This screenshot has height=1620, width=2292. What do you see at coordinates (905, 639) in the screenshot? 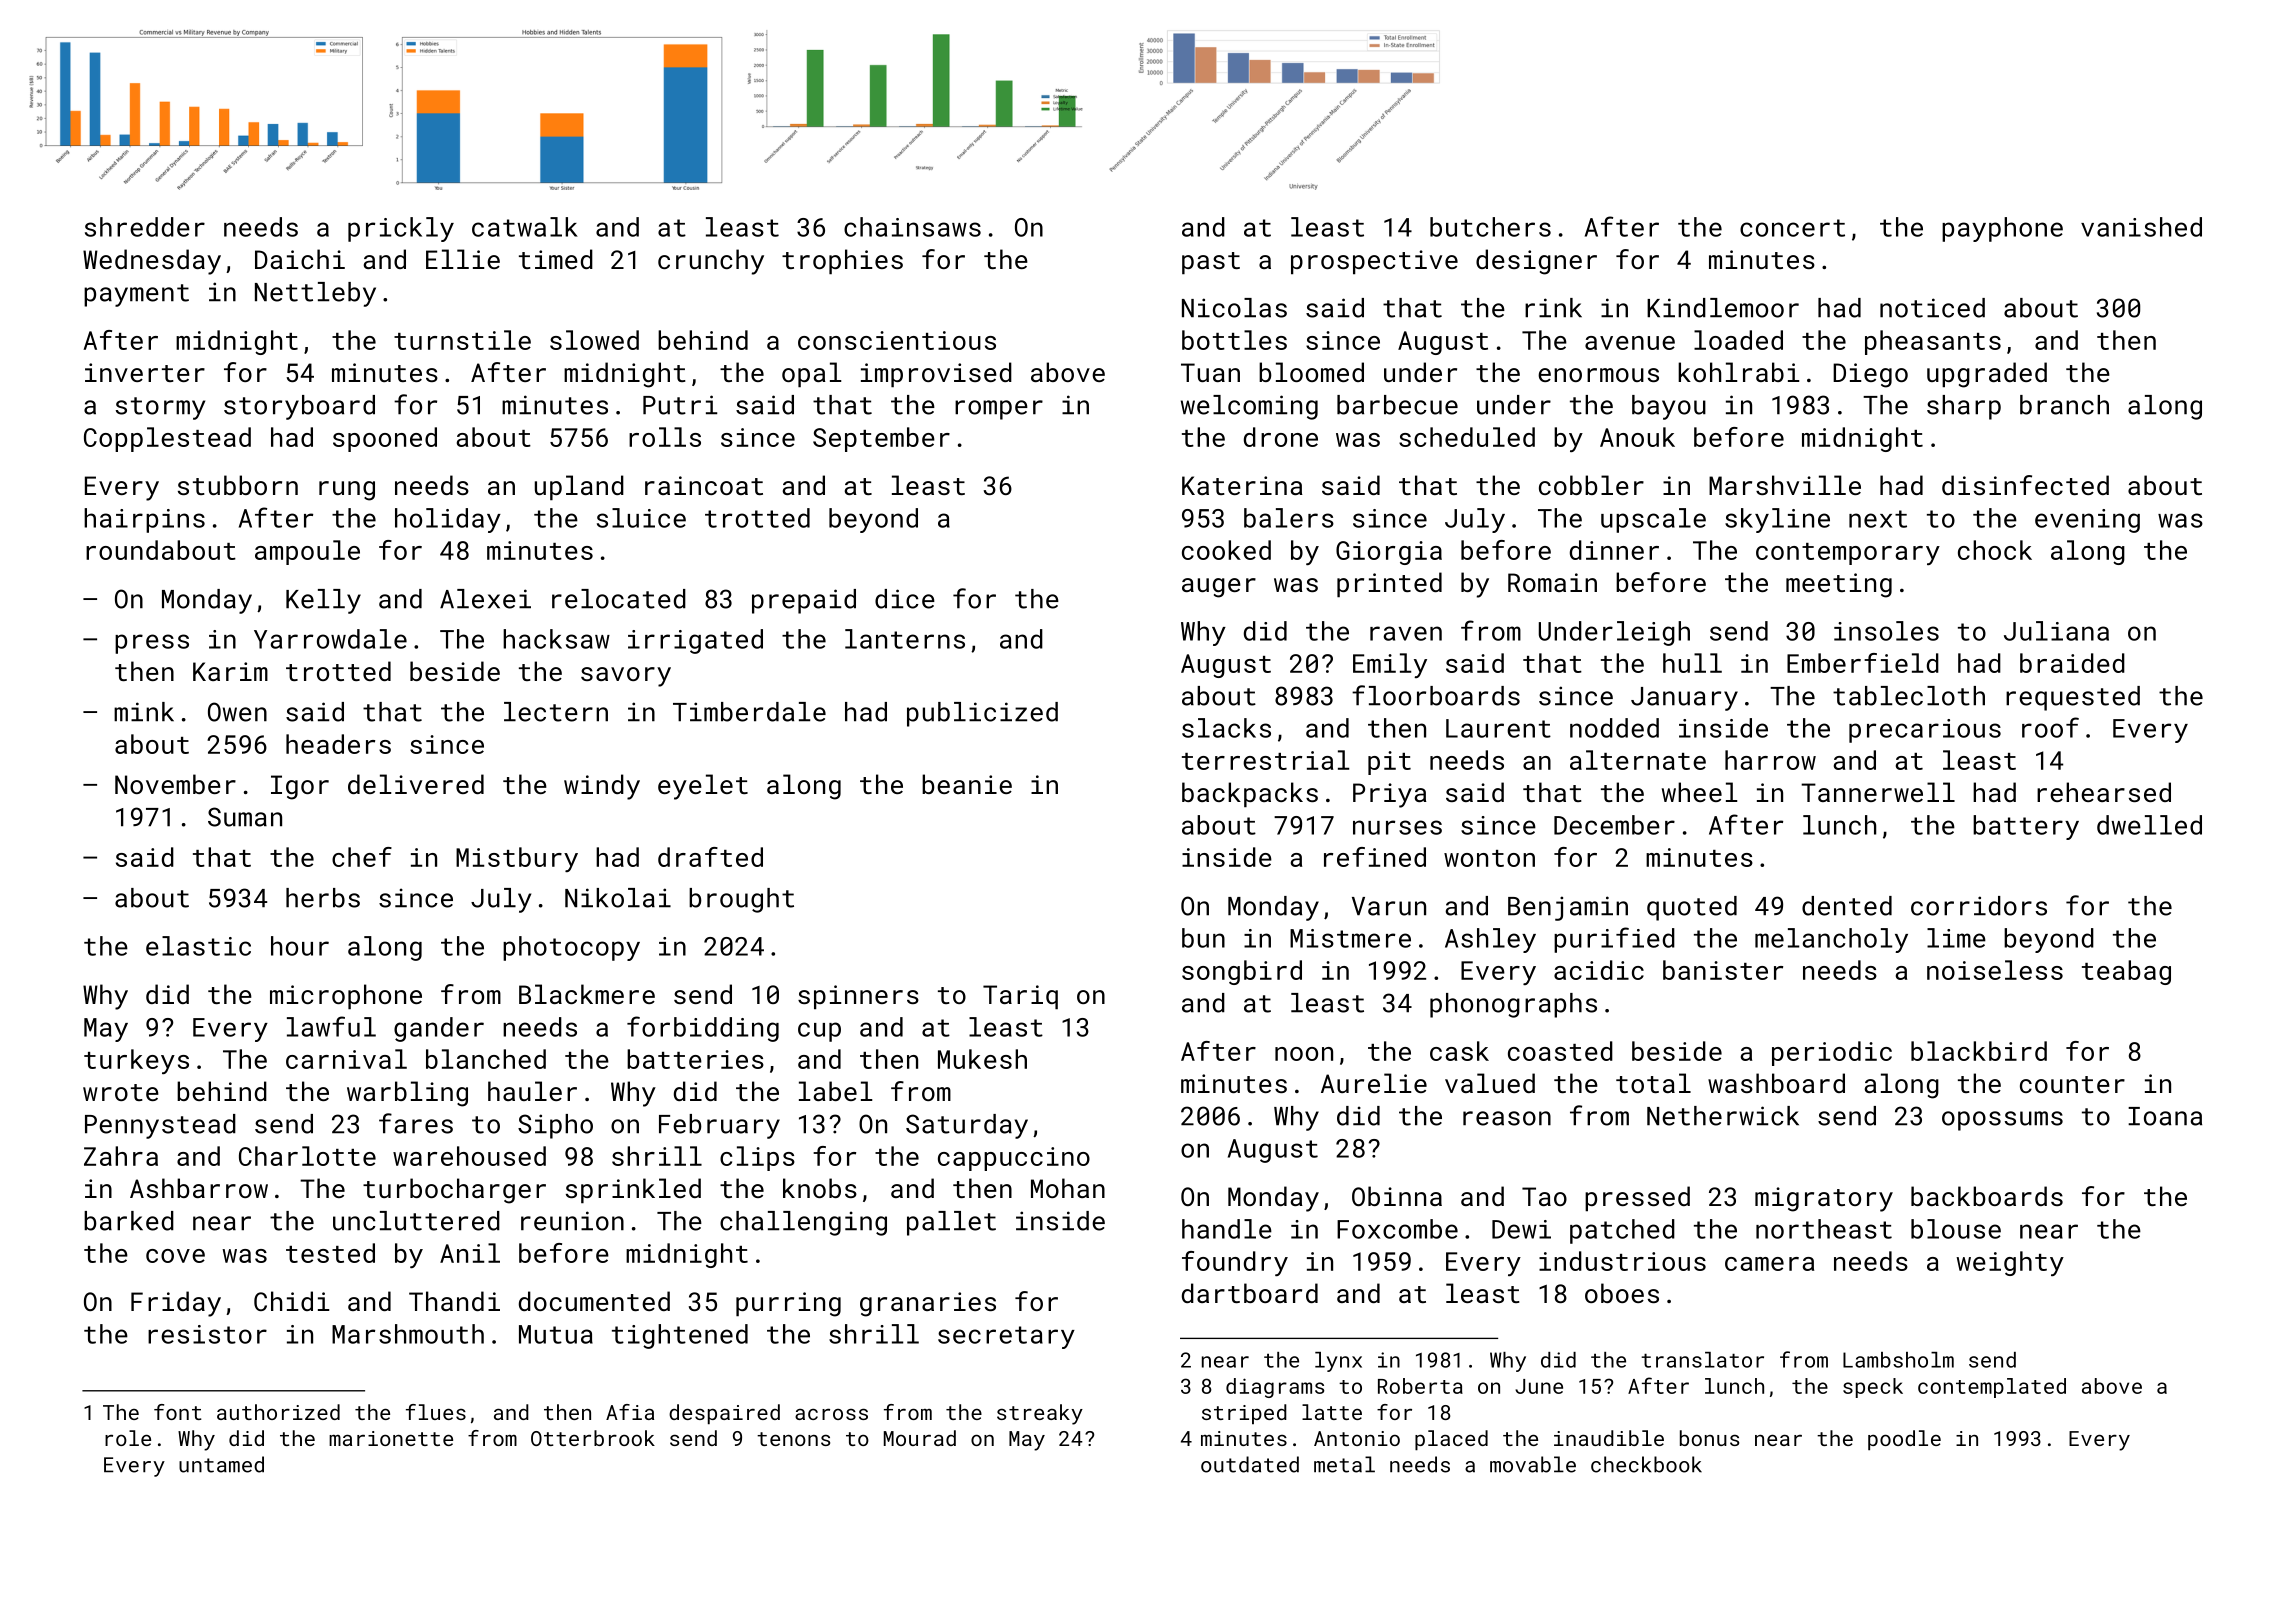
I see `lanterns` at bounding box center [905, 639].
